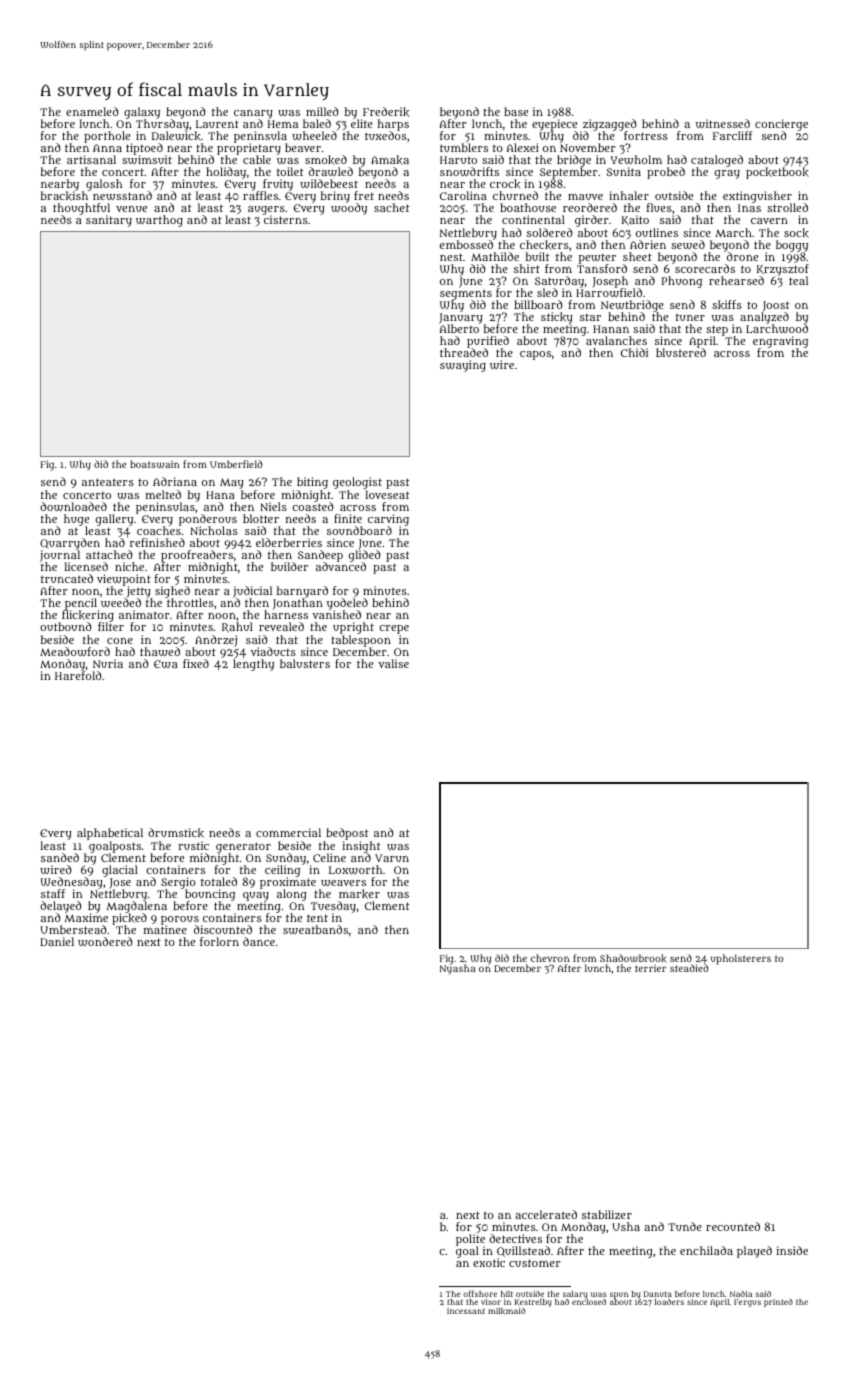  I want to click on forlorn, so click(219, 941).
